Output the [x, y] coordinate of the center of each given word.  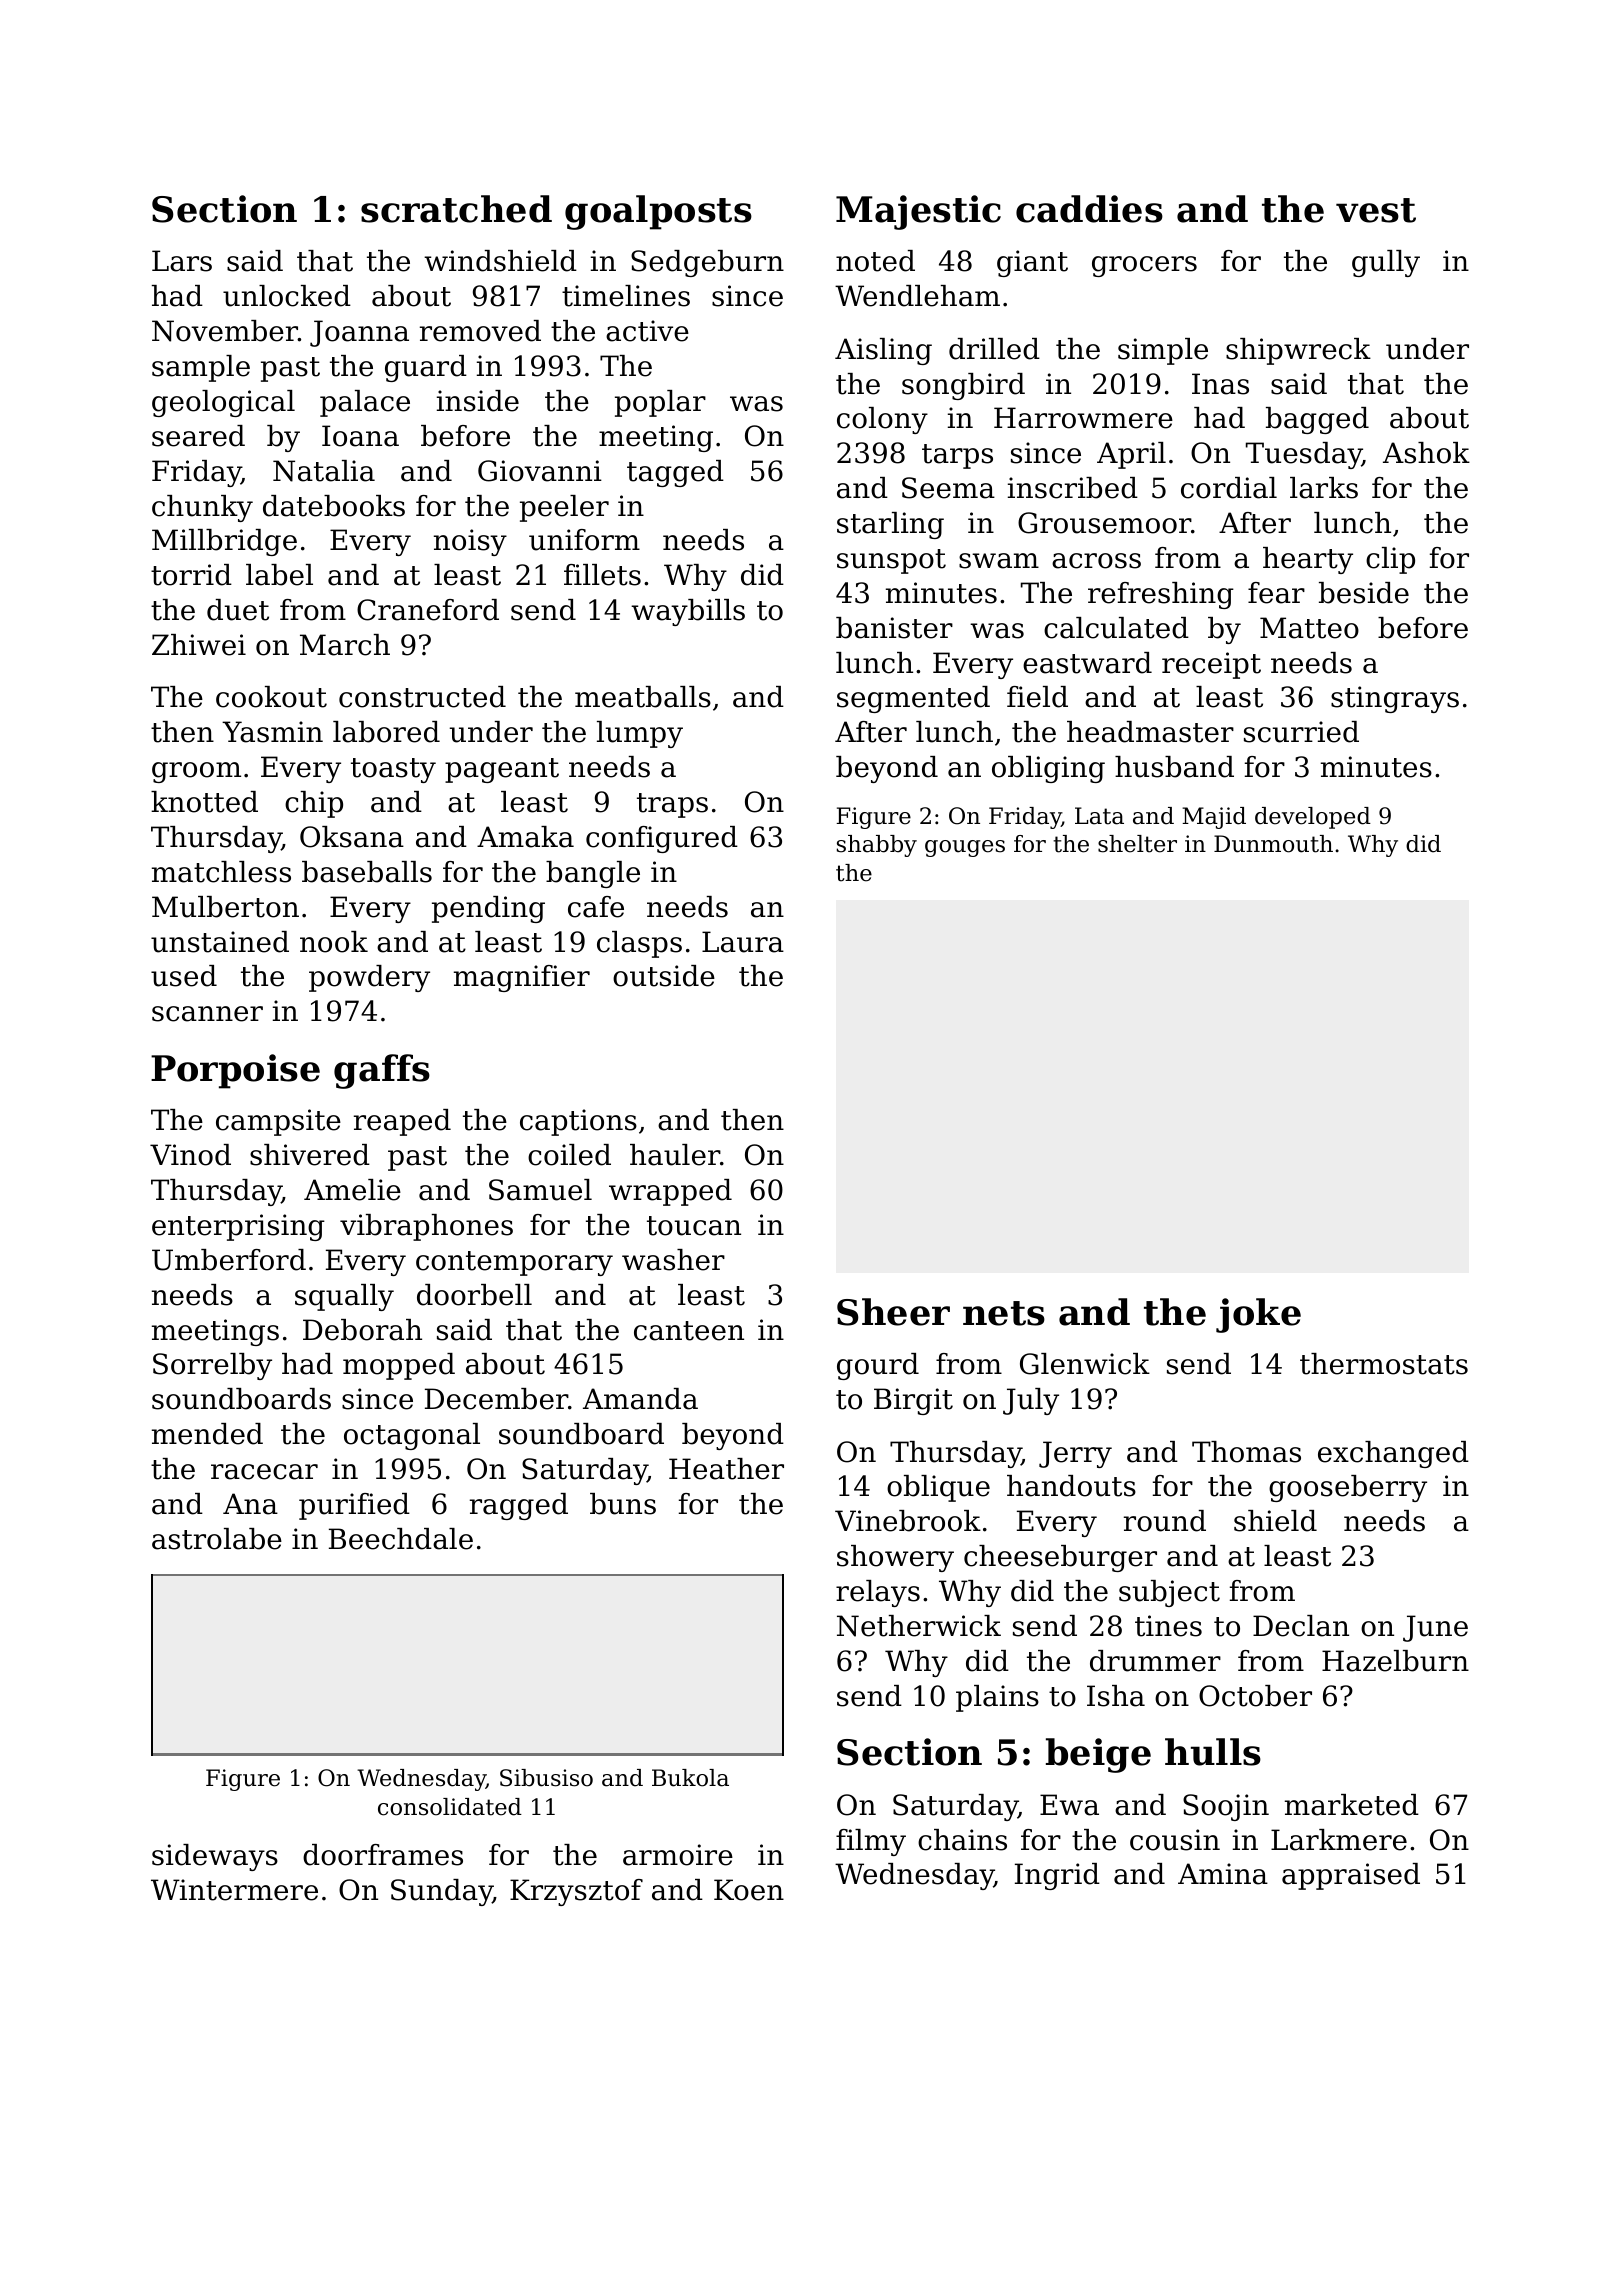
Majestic [918, 212]
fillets [602, 575]
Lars [182, 261]
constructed [422, 697]
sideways [215, 1857]
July [1031, 1401]
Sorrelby [212, 1366]
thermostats [1384, 1364]
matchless [221, 872]
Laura [743, 942]
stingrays [1395, 699]
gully [1386, 263]
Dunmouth [1273, 844]
